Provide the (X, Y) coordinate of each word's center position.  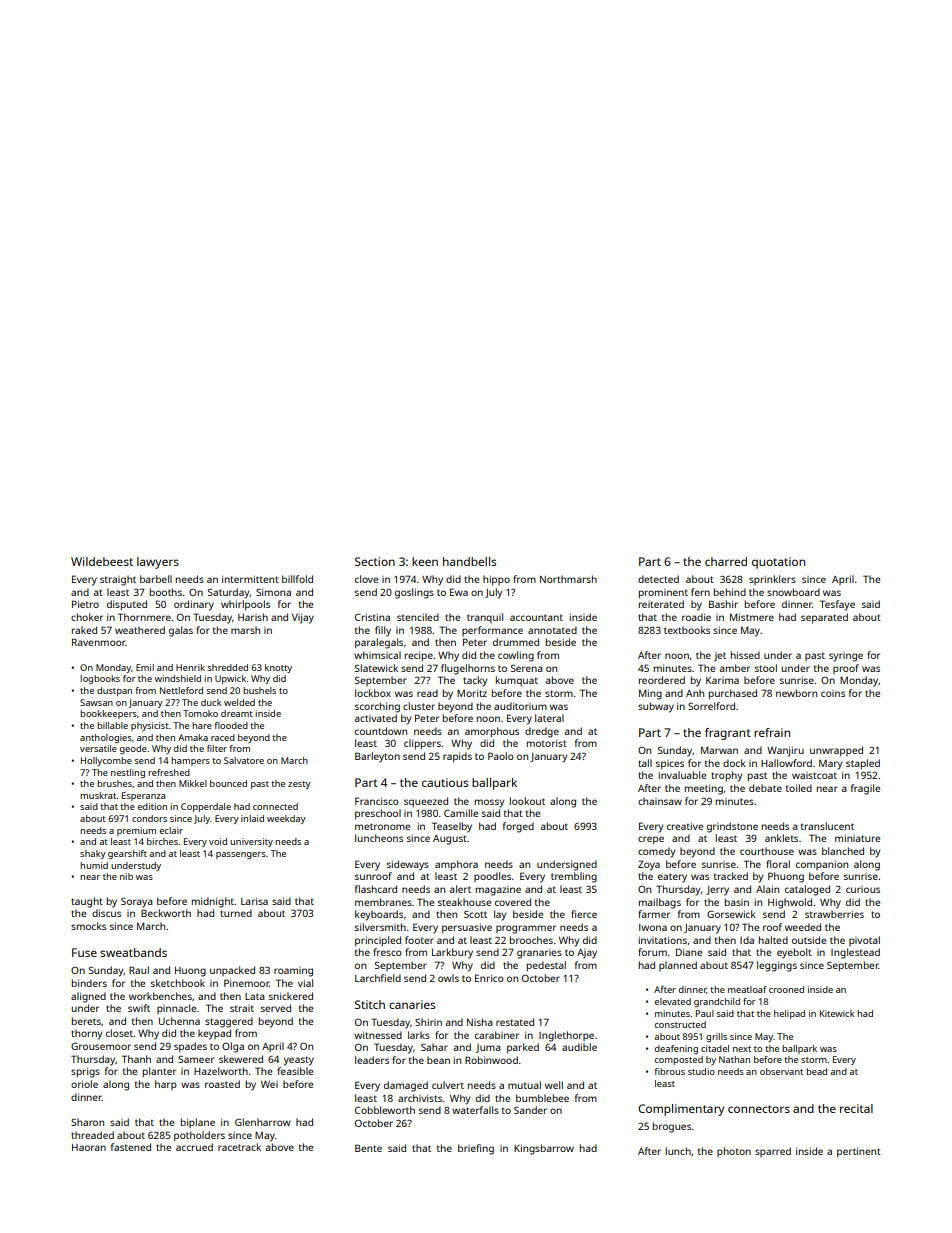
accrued (194, 1147)
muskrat (98, 795)
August (450, 840)
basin (737, 902)
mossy (489, 803)
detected (658, 579)
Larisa (254, 901)
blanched (843, 851)
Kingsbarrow (544, 1149)
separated (824, 618)
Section (375, 561)
